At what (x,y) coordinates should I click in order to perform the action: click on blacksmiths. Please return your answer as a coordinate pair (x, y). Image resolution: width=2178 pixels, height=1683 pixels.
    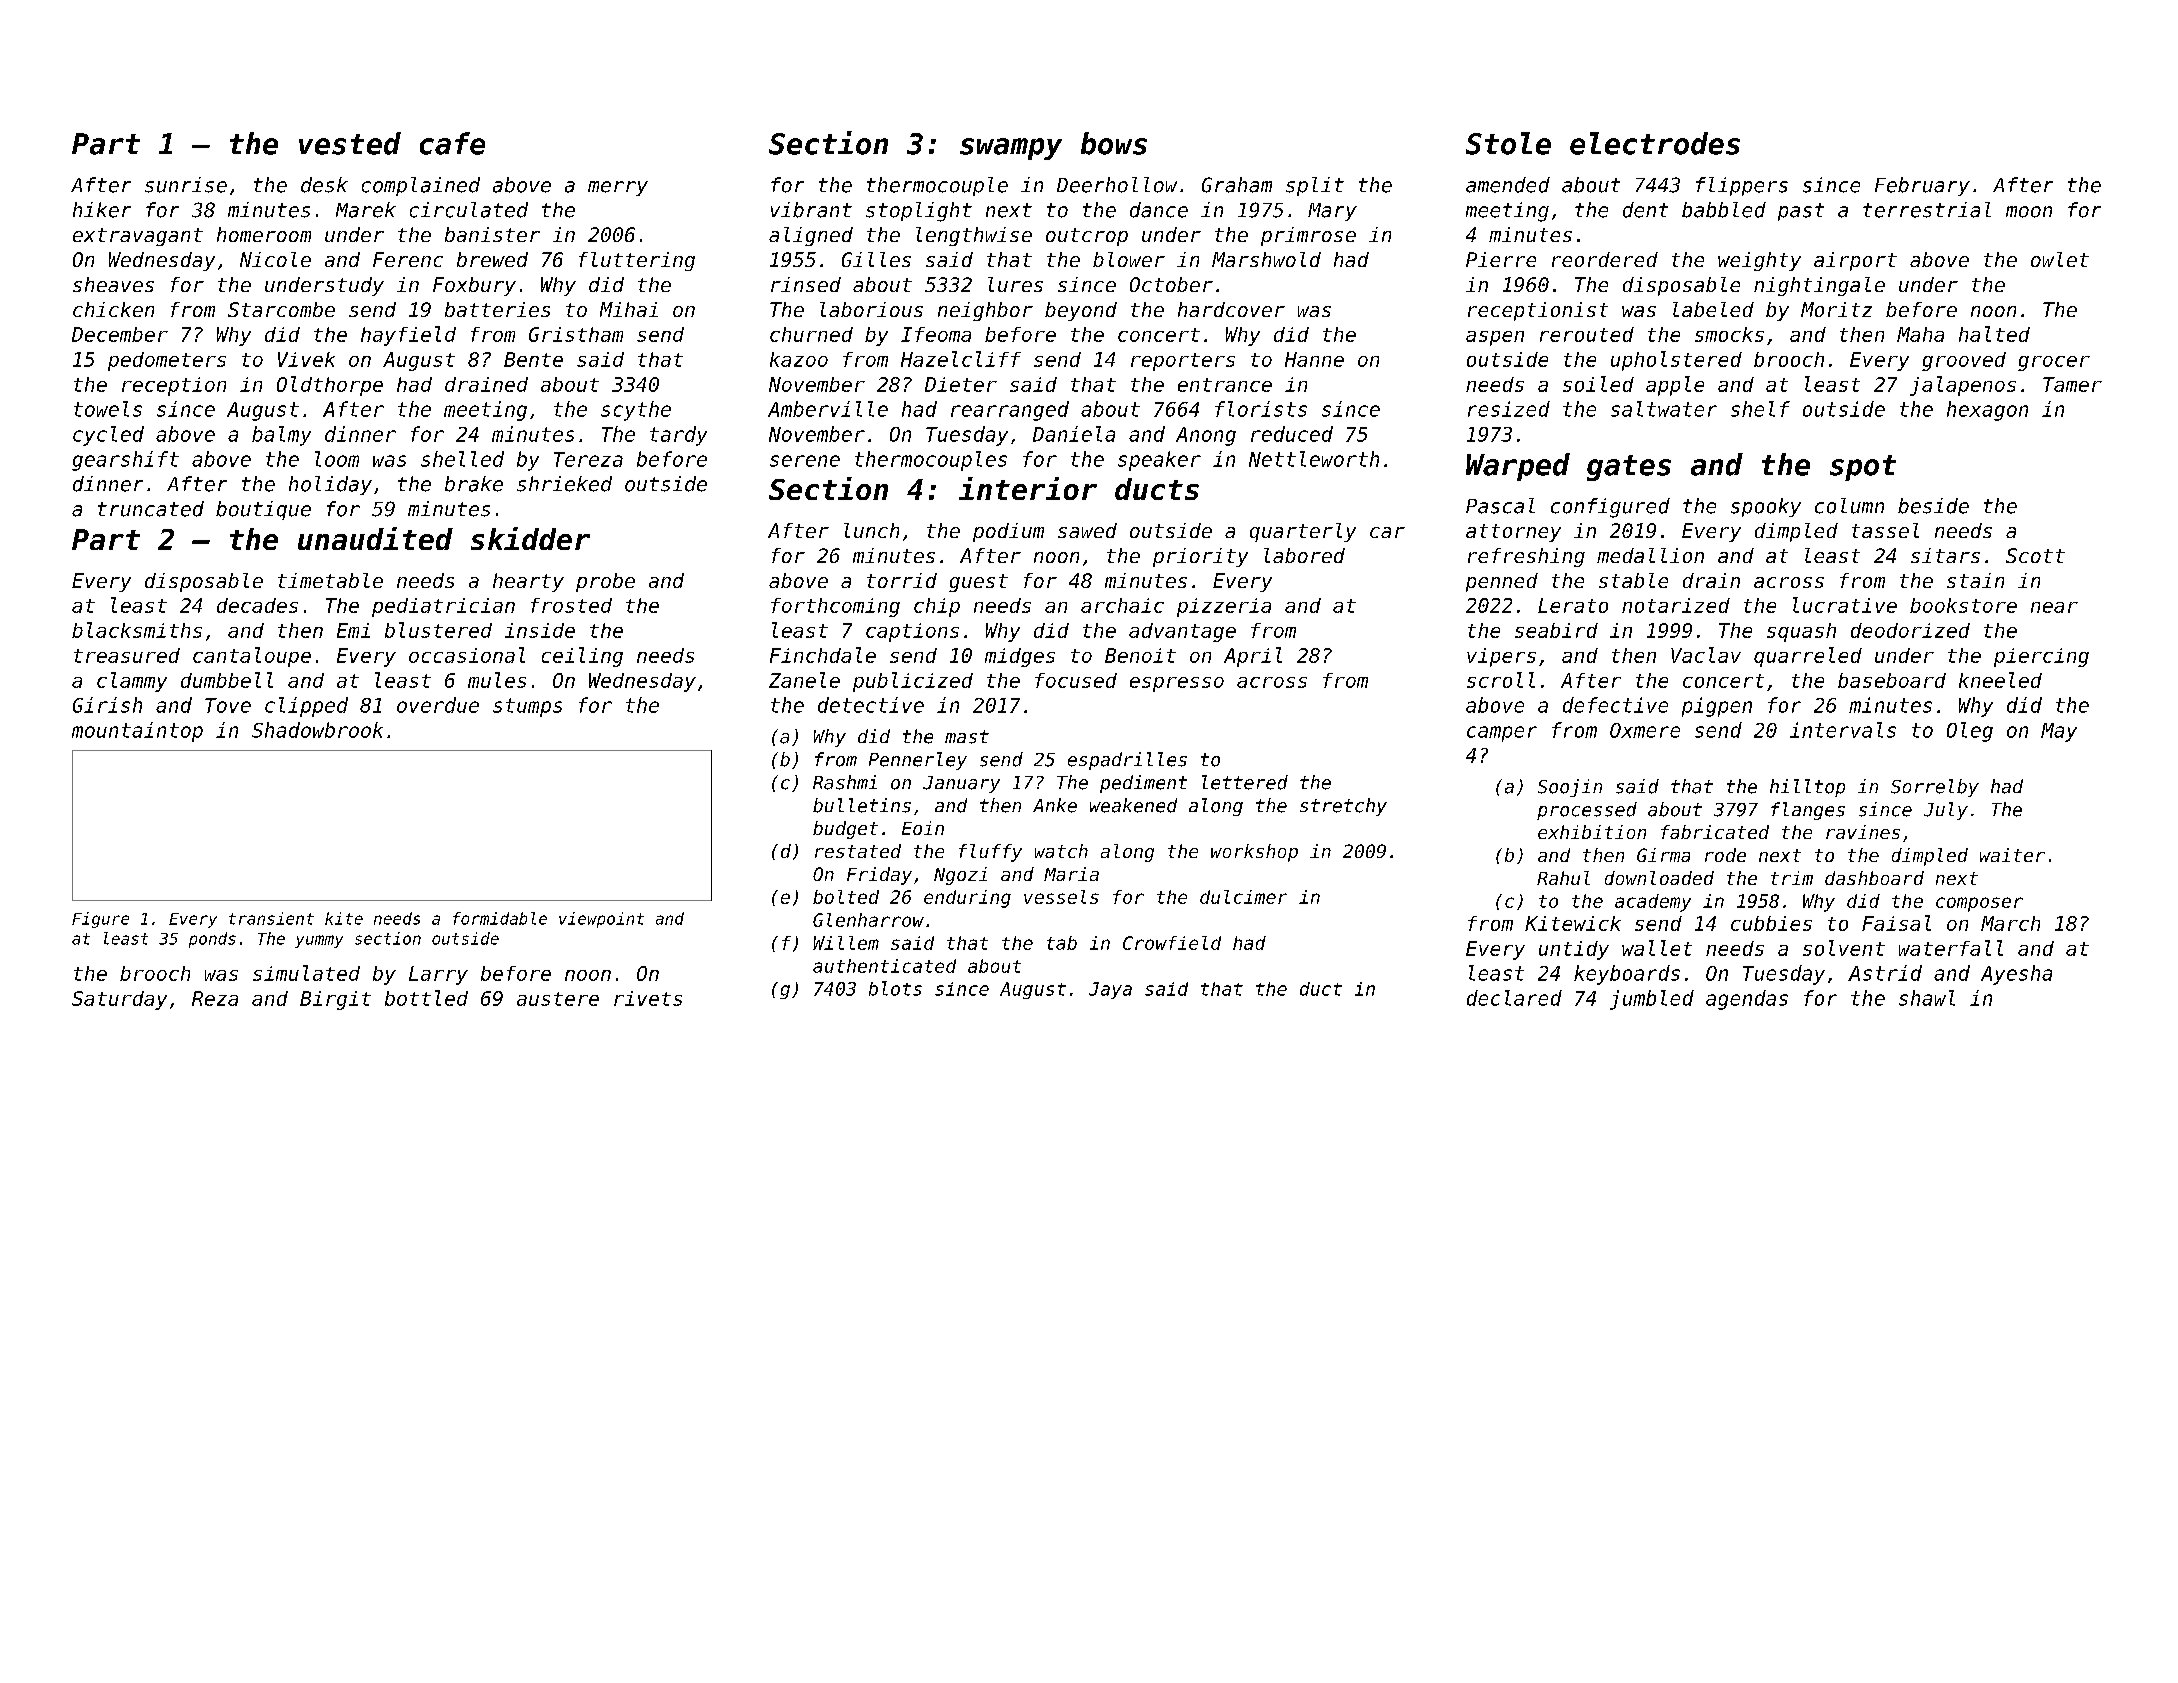
    Looking at the image, I should click on (137, 630).
